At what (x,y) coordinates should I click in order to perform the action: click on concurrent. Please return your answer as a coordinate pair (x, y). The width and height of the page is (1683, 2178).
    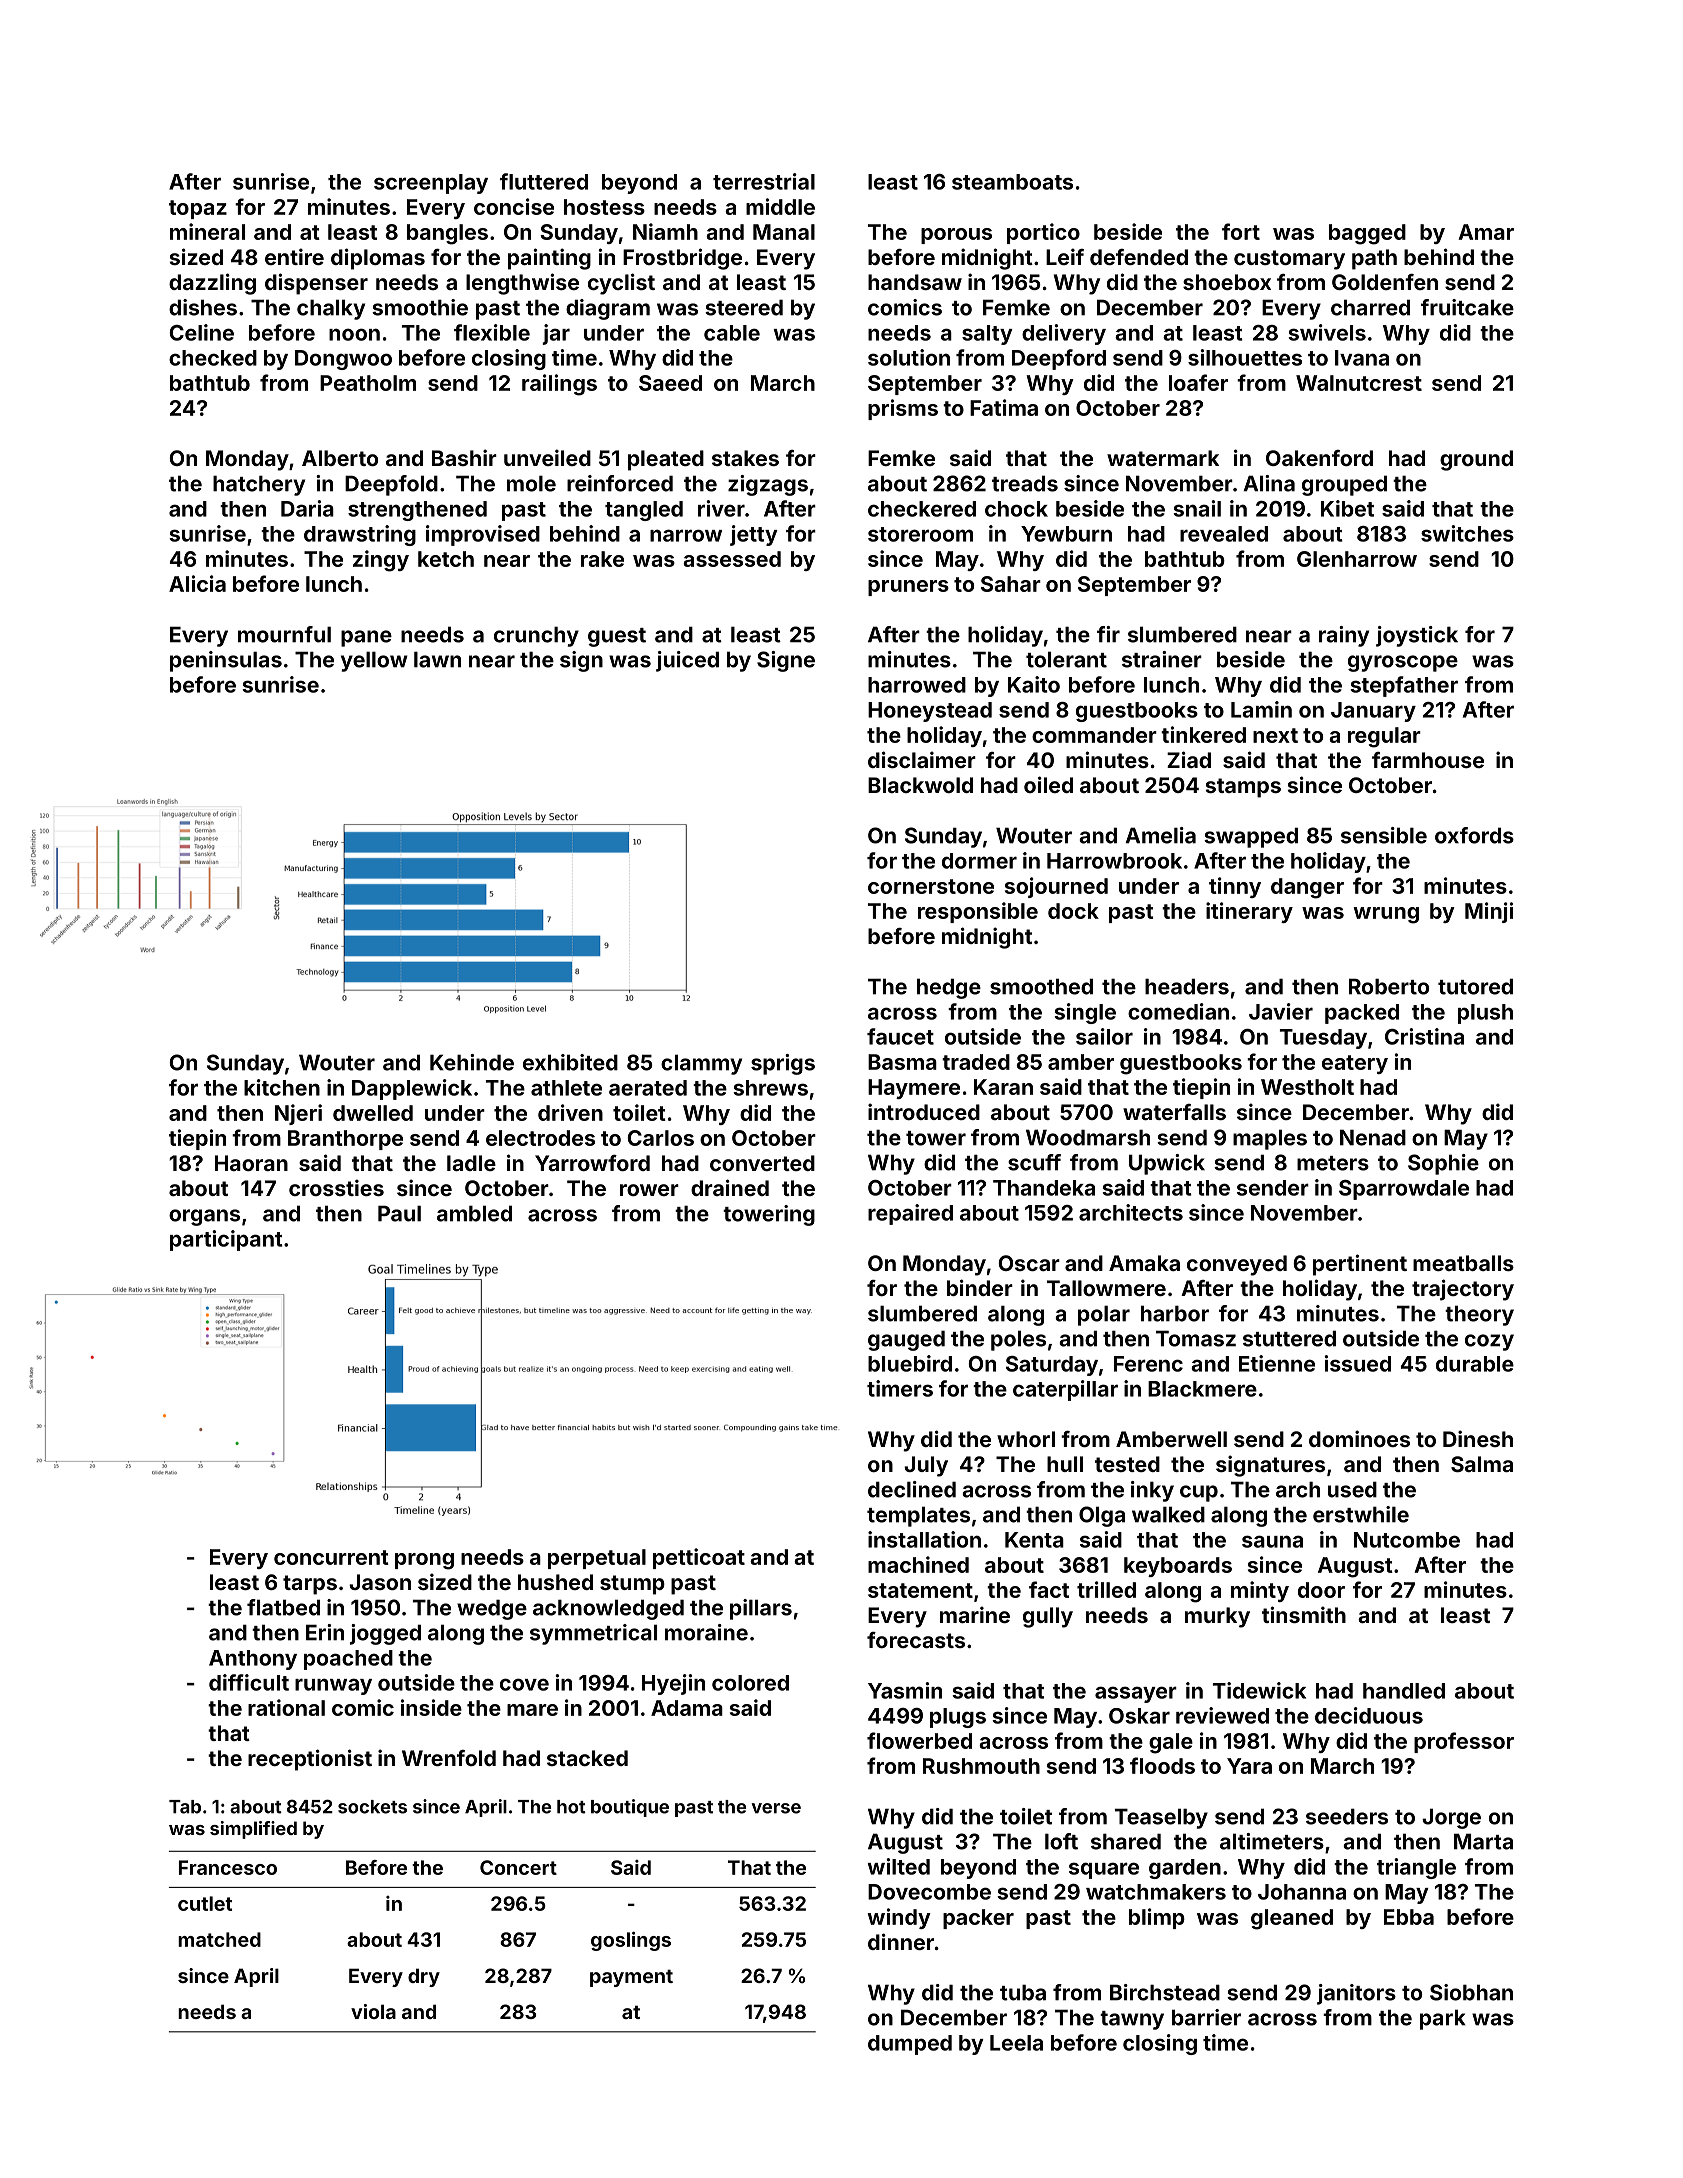
    Looking at the image, I should click on (331, 1557).
